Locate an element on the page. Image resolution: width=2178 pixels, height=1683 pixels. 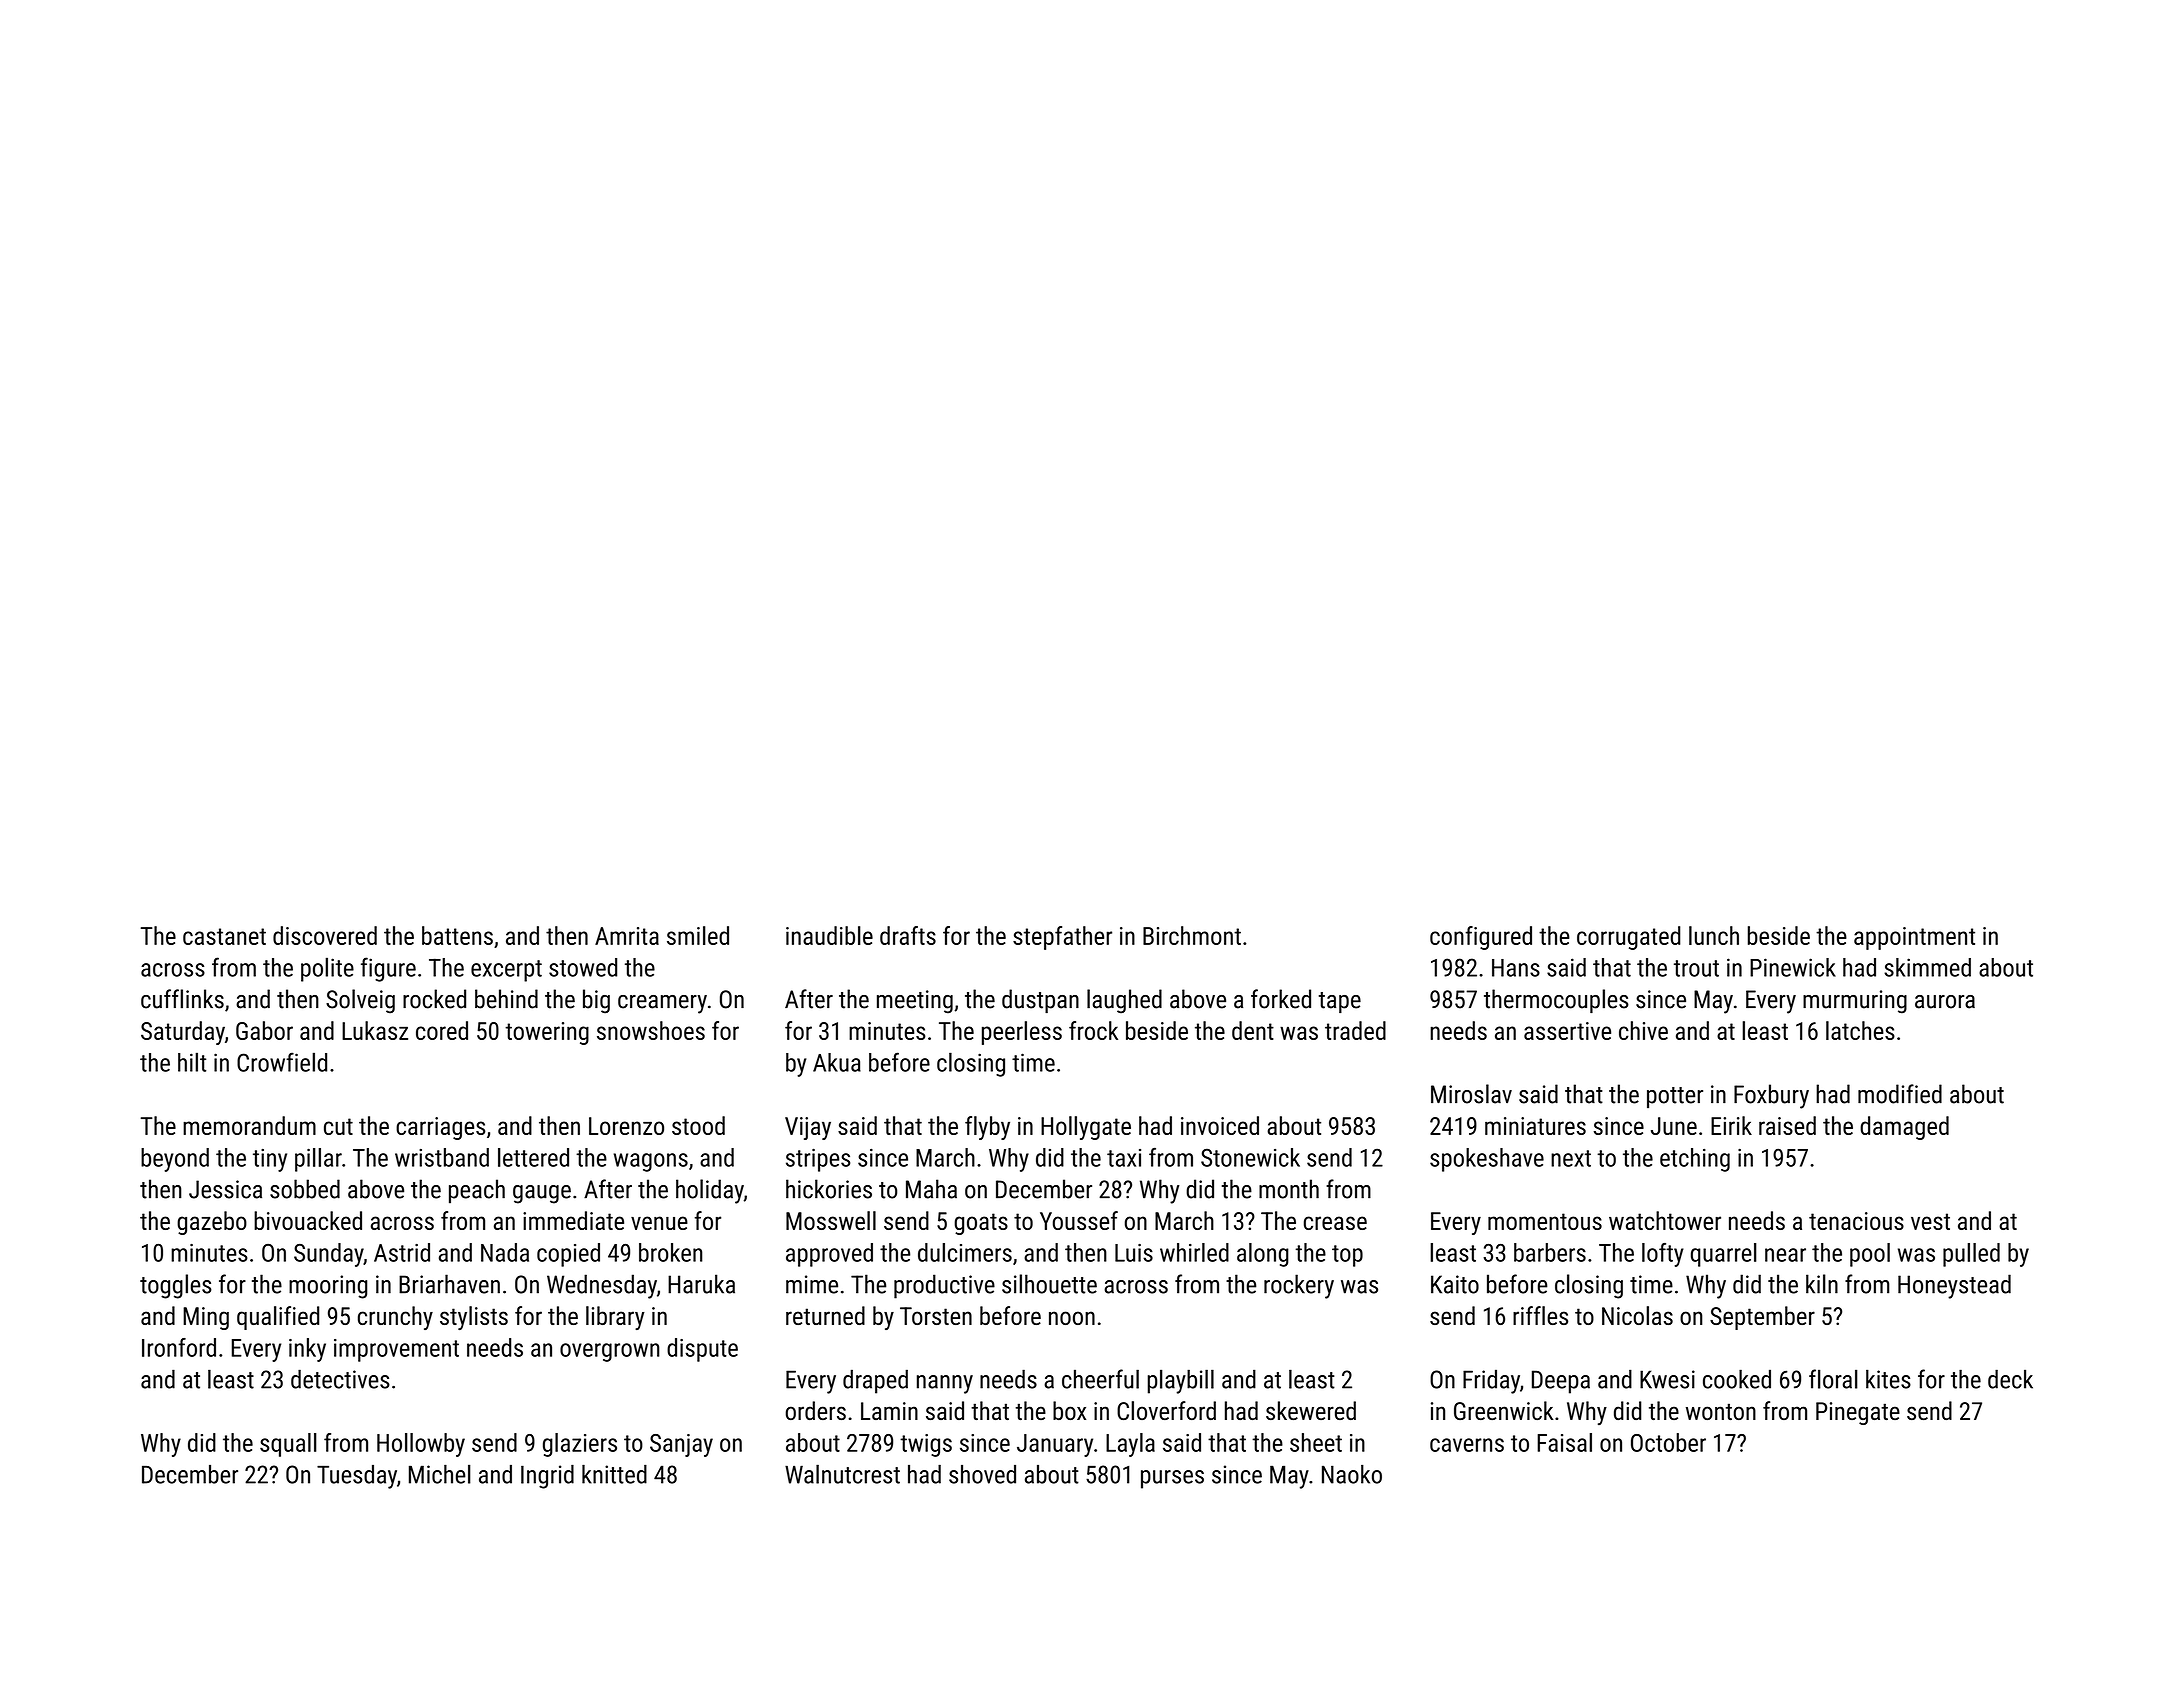
dulcimers is located at coordinates (965, 1252).
